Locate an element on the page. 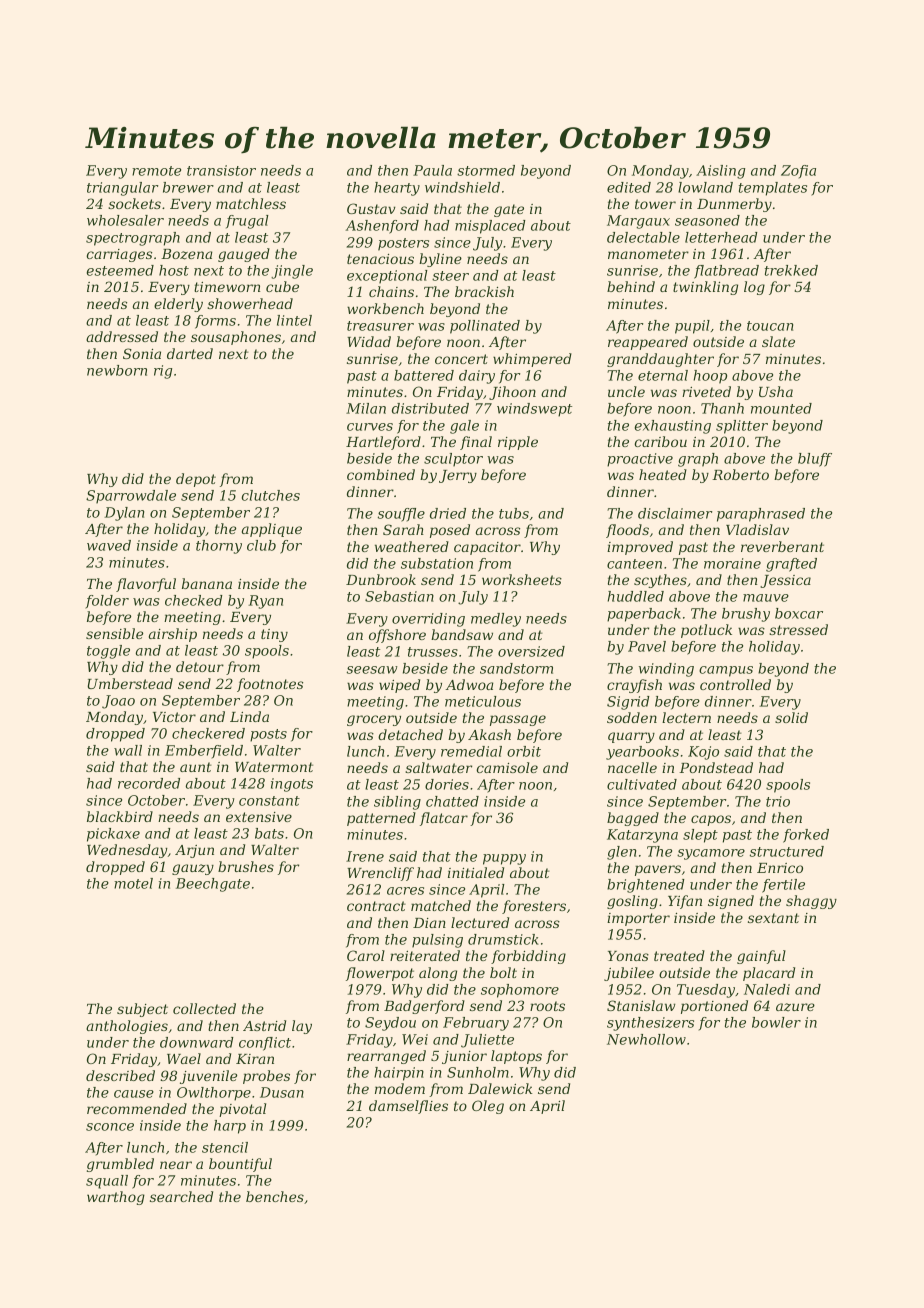 The image size is (924, 1308). bandsaw is located at coordinates (462, 634).
